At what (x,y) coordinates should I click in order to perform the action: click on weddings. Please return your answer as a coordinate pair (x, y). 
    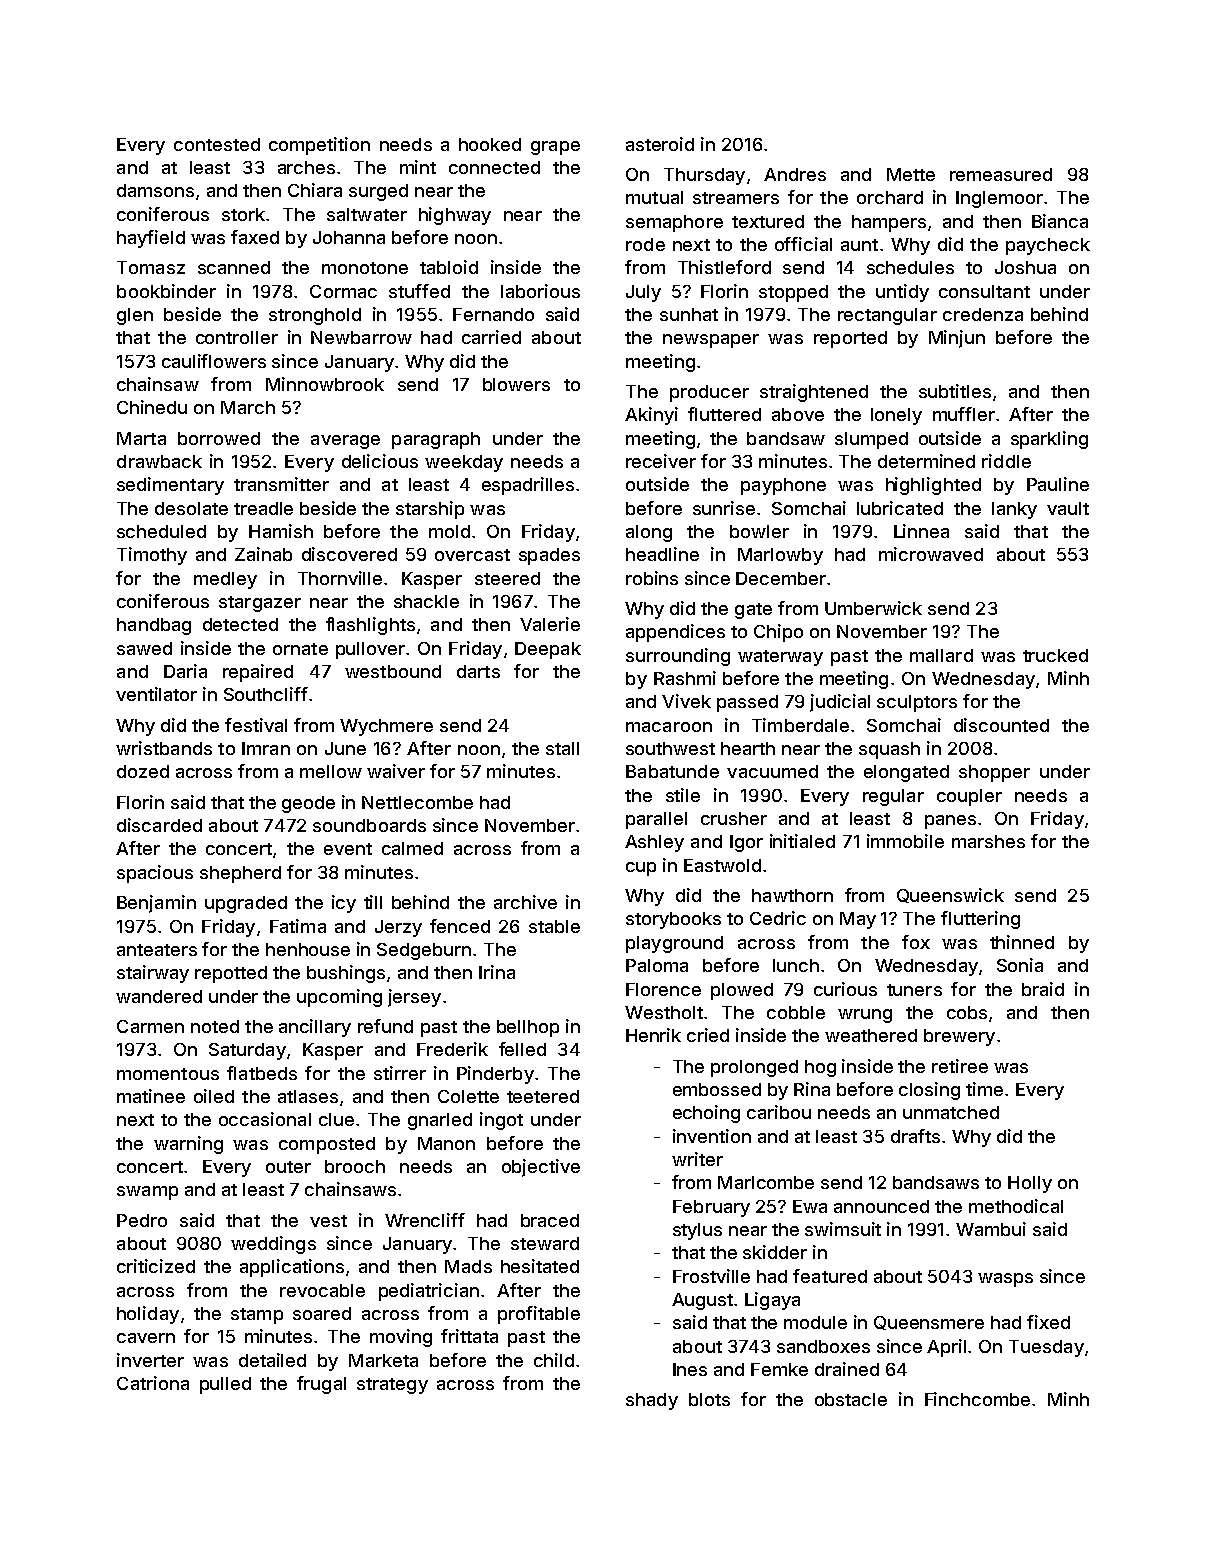
    Looking at the image, I should click on (273, 1245).
